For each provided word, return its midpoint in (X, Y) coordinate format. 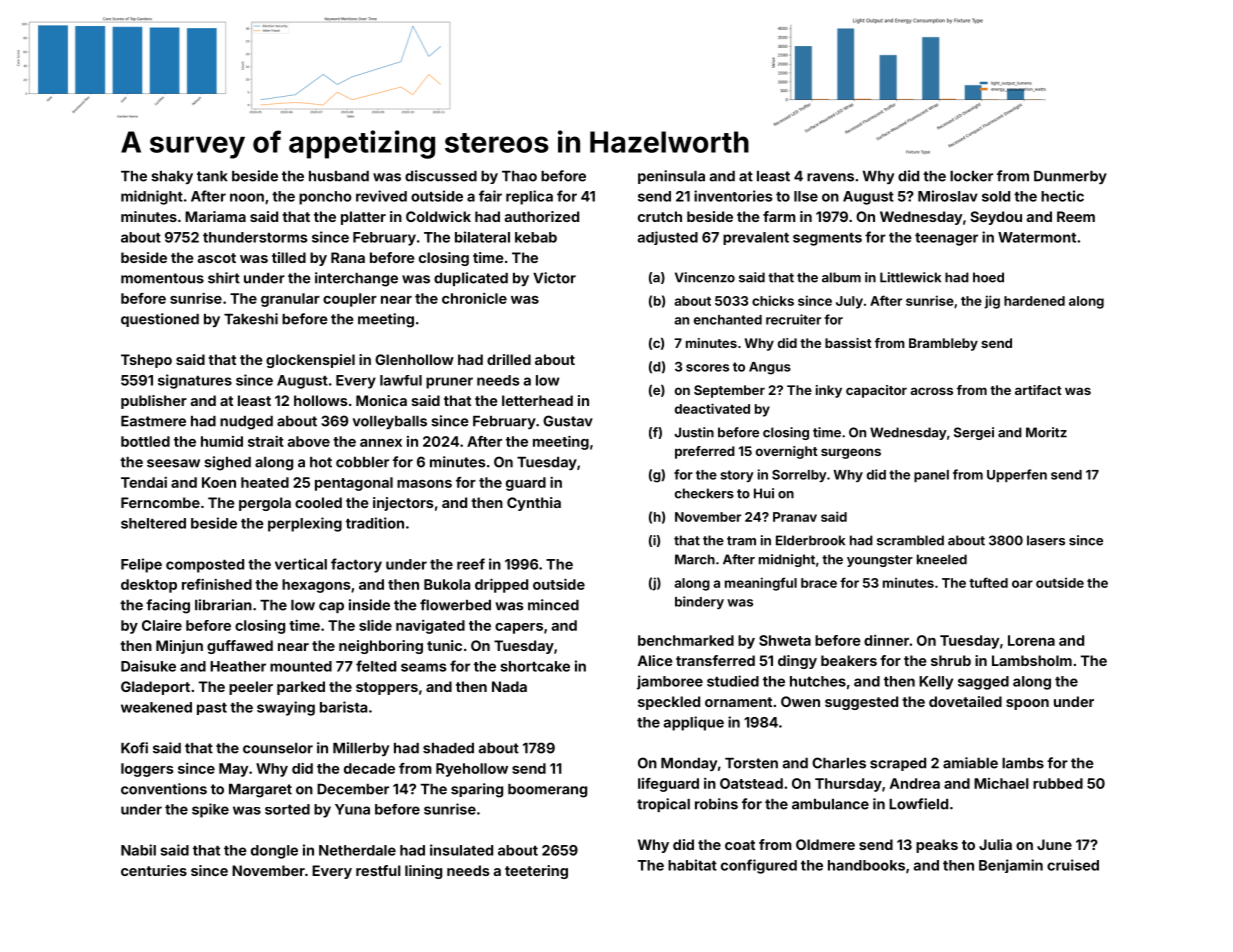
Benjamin (1011, 866)
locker (971, 176)
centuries (154, 870)
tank (212, 176)
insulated (461, 850)
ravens (830, 177)
